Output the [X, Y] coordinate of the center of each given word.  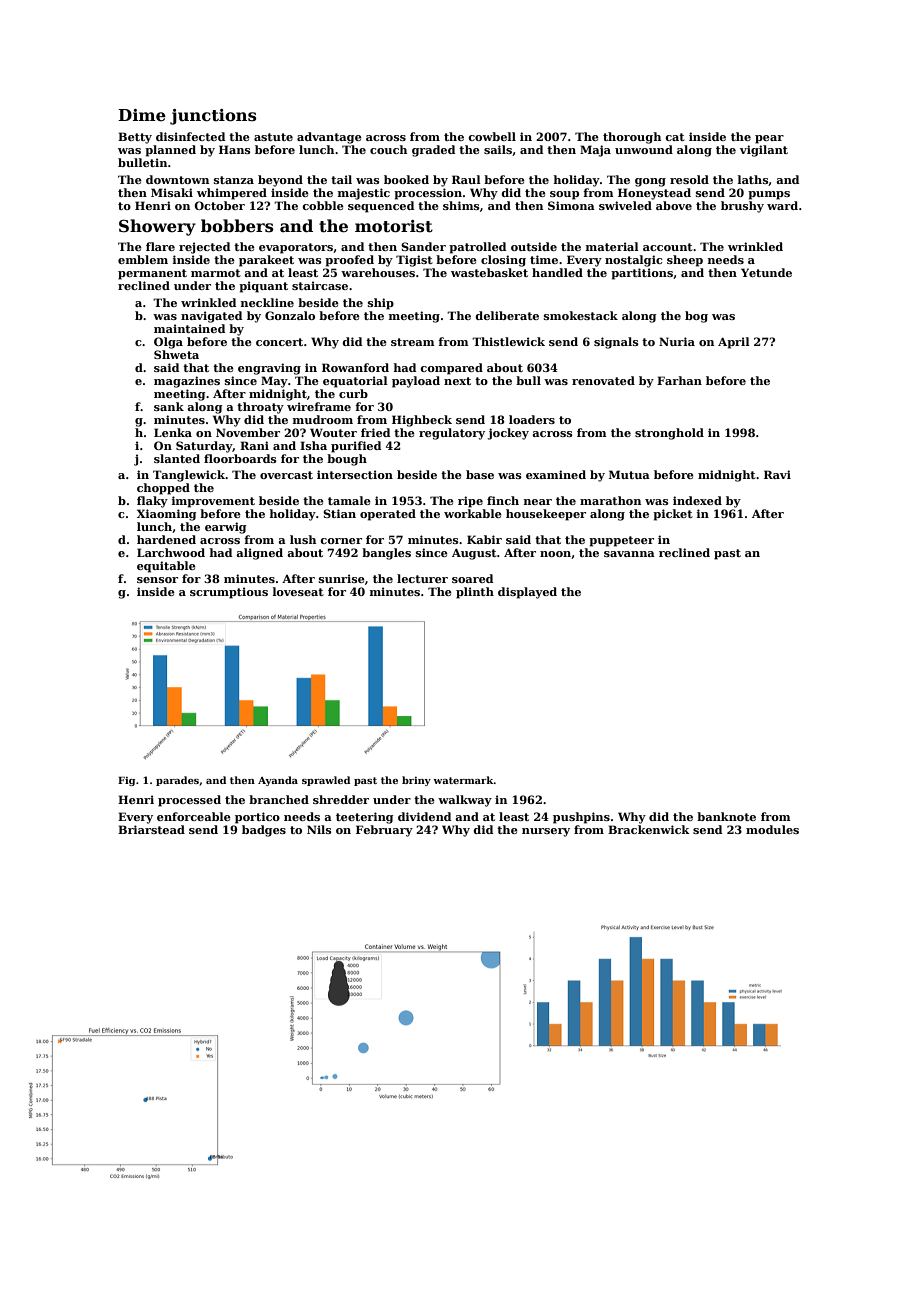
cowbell [492, 136]
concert [279, 342]
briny [416, 781]
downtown [177, 179]
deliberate [507, 315]
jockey [508, 434]
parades [177, 781]
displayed [527, 593]
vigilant [764, 151]
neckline [267, 302]
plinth [475, 593]
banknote [726, 816]
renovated [603, 380]
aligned [259, 554]
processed [189, 801]
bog [696, 317]
